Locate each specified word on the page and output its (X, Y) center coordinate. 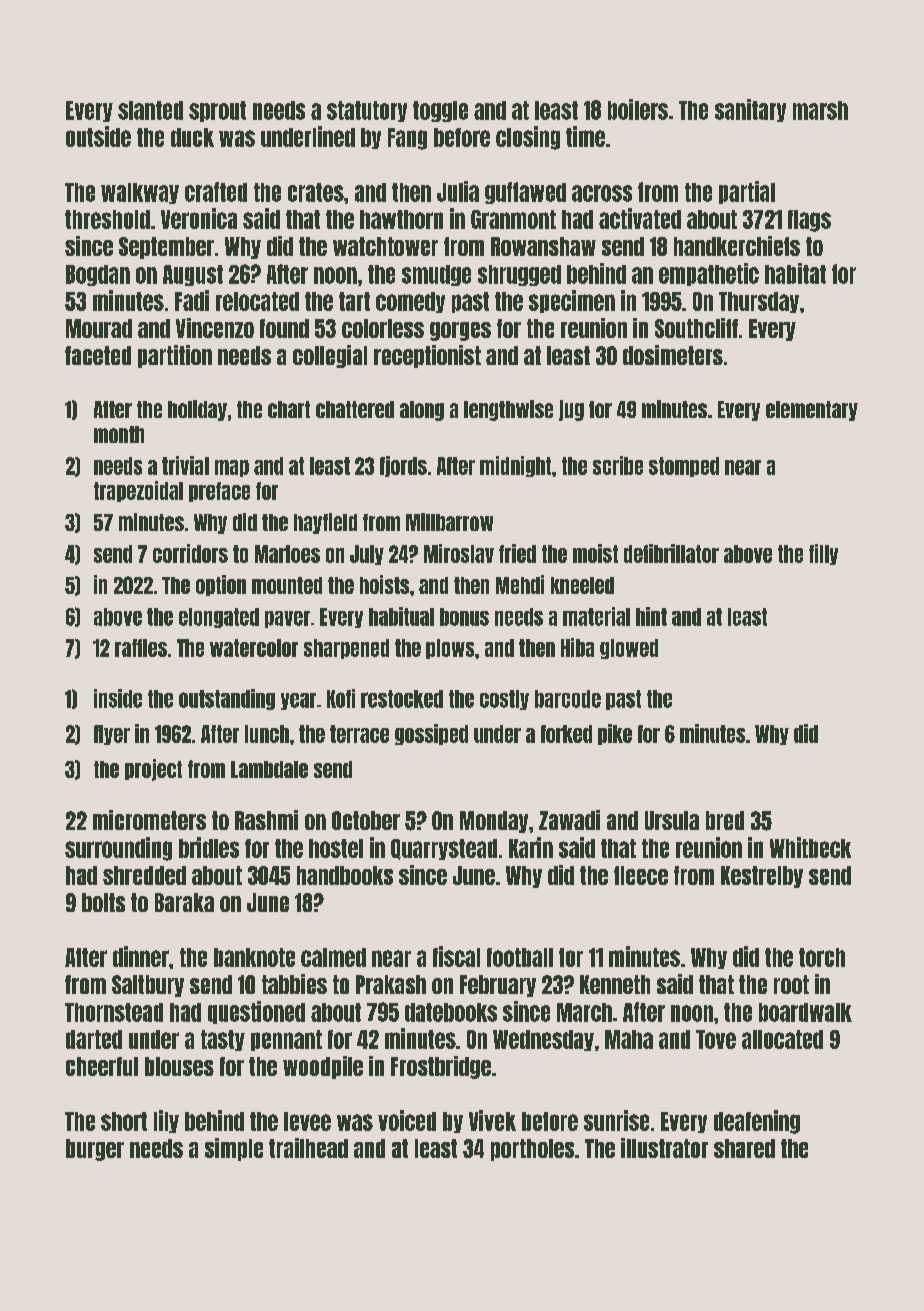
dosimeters (673, 355)
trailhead (308, 1148)
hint (651, 616)
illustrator (664, 1148)
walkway (140, 193)
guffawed (525, 193)
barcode (568, 699)
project (153, 770)
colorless (383, 328)
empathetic (709, 274)
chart (289, 409)
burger (95, 1150)
